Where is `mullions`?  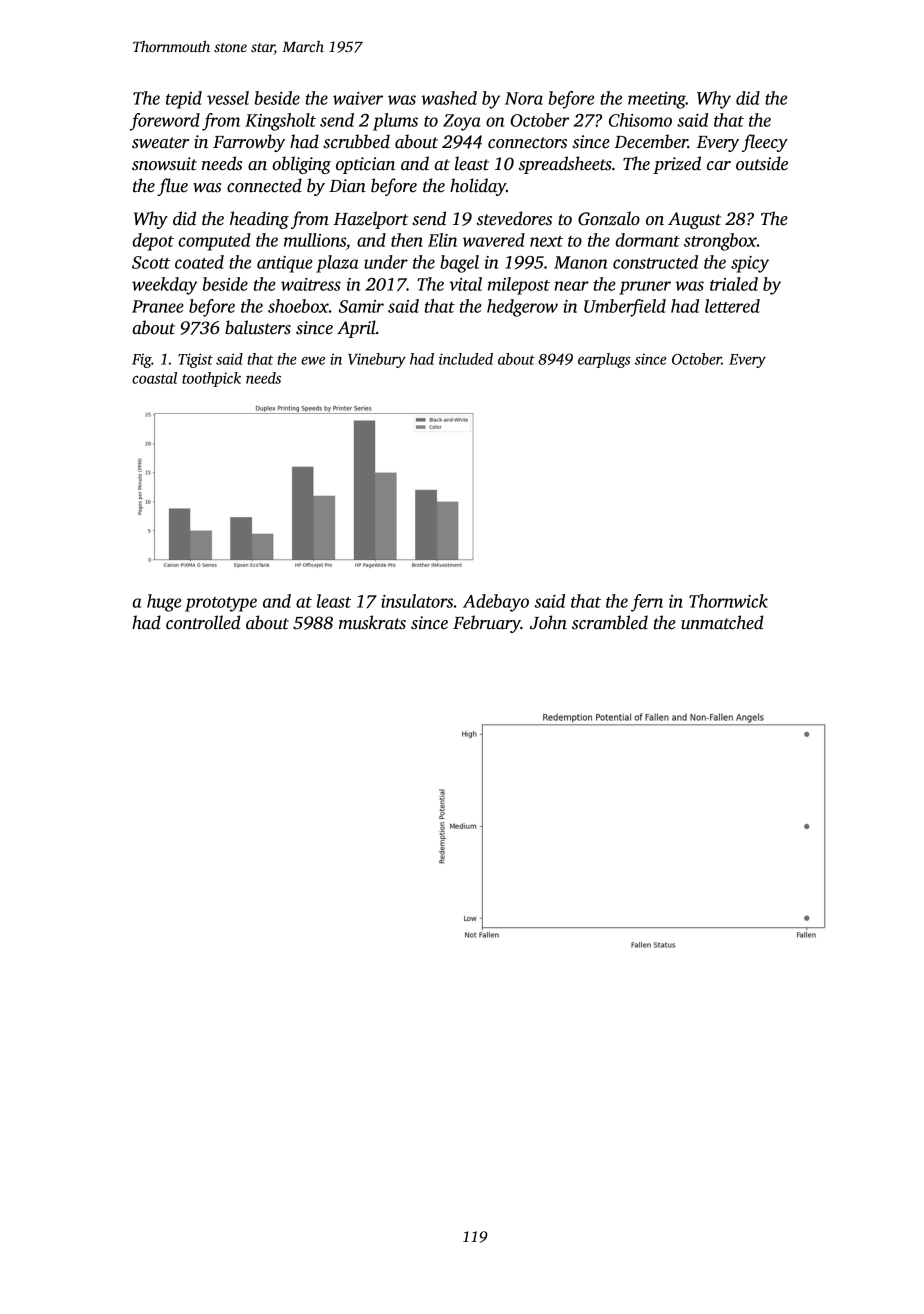
mullions is located at coordinates (315, 240).
